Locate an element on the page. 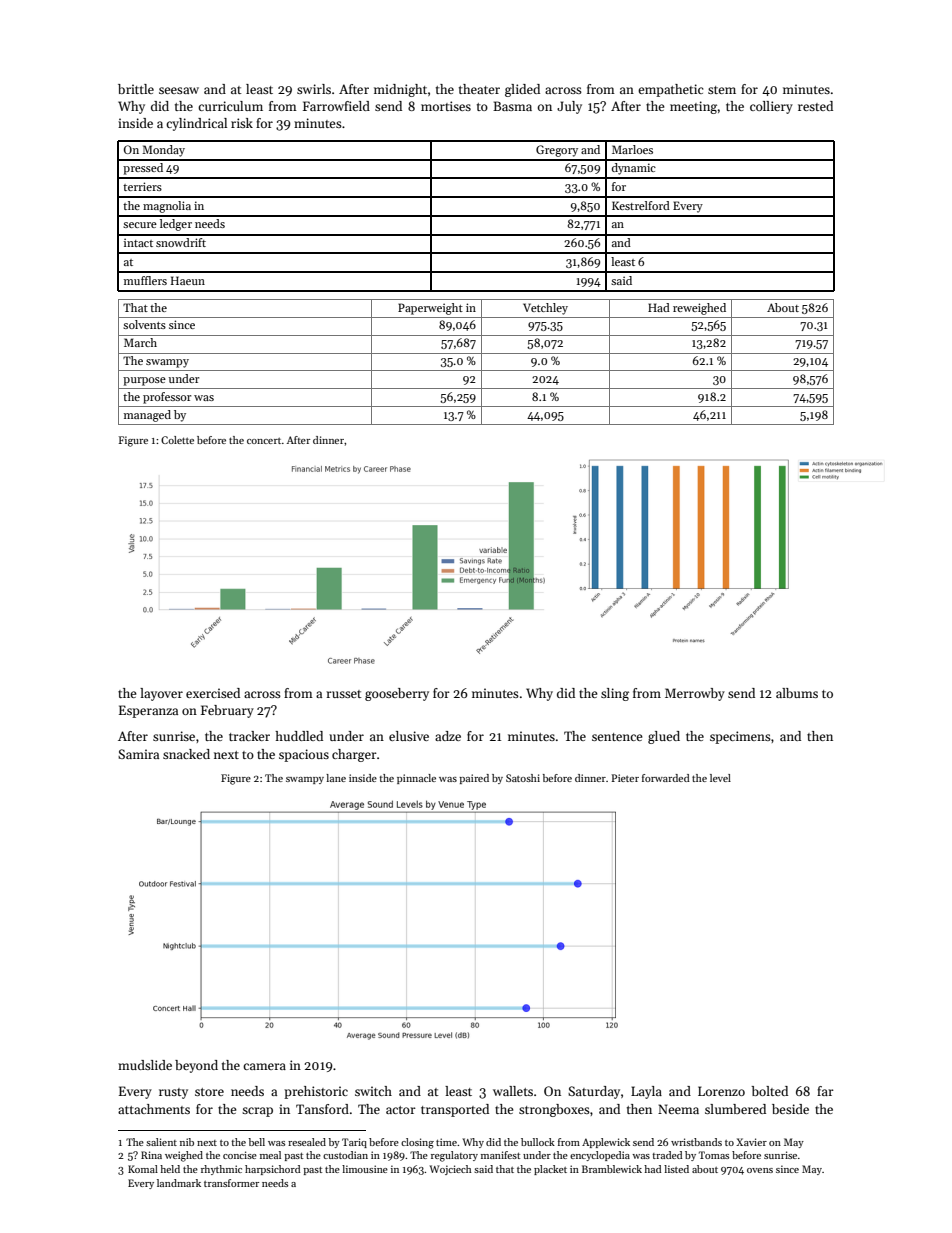 The image size is (952, 1233). bolted is located at coordinates (769, 1091).
